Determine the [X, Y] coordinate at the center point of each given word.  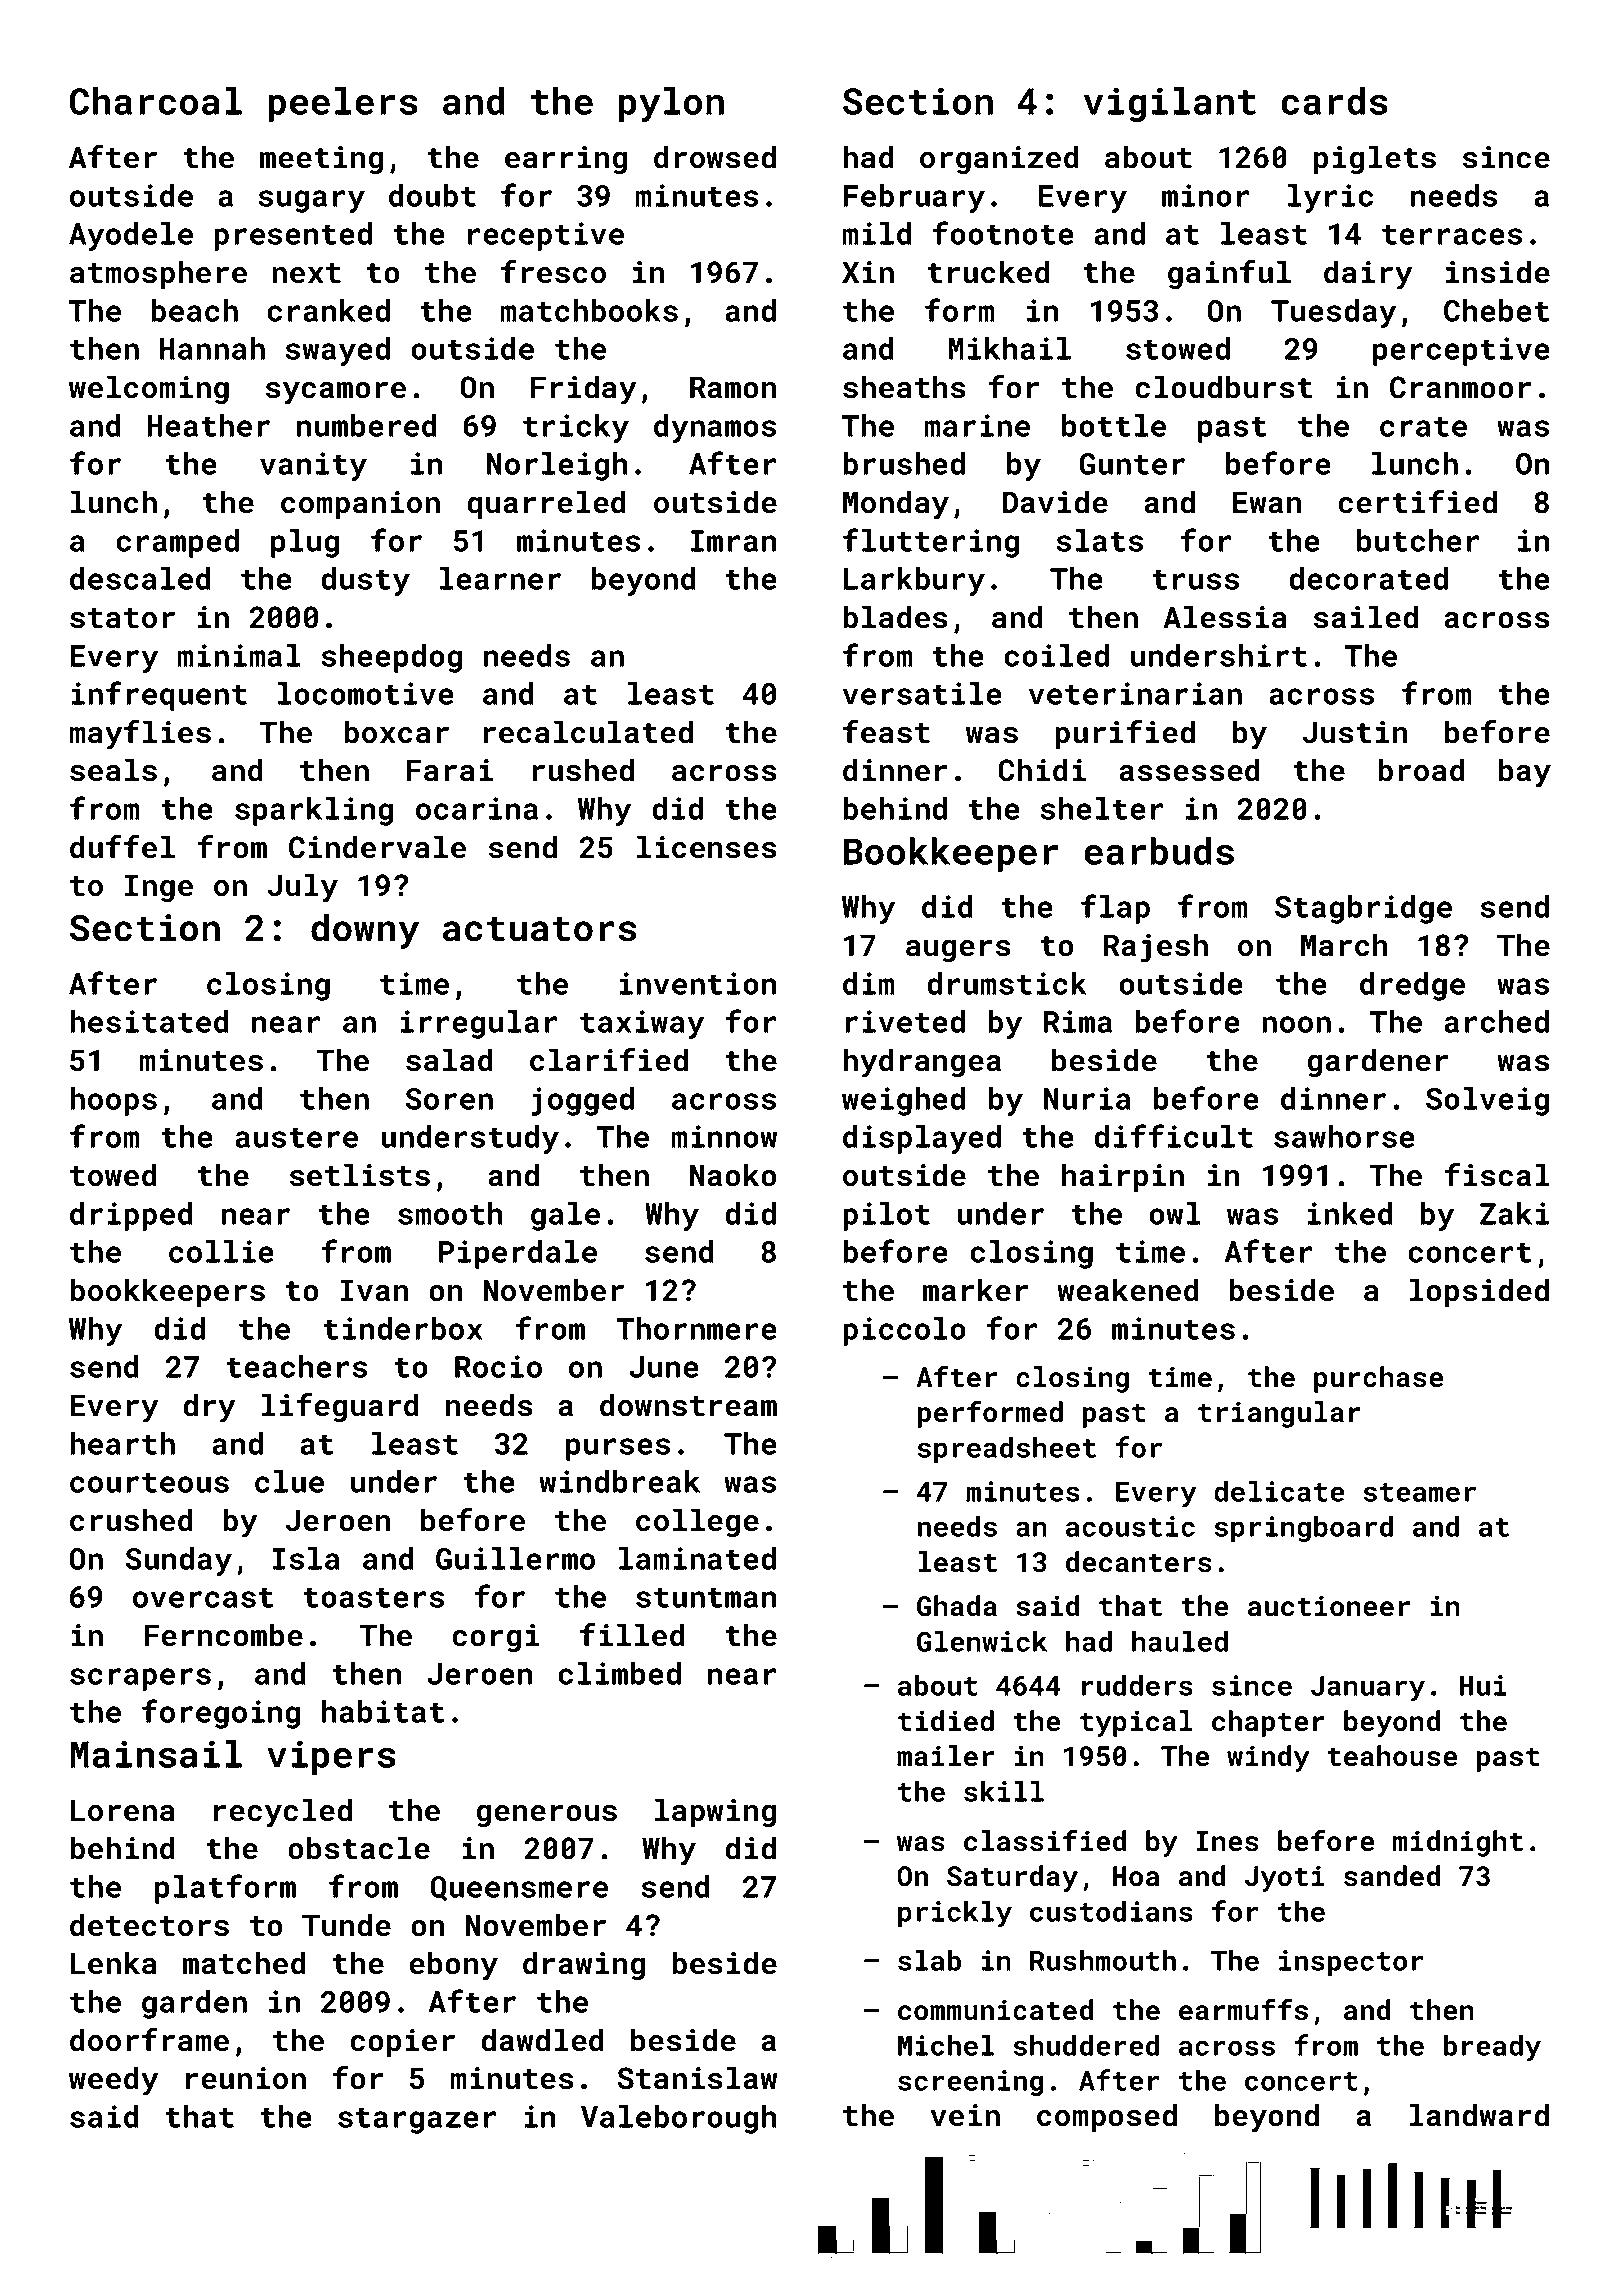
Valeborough [679, 2119]
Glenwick [982, 1641]
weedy [113, 2081]
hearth [122, 1443]
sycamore [336, 393]
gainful [1229, 274]
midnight [1458, 1843]
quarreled [546, 504]
